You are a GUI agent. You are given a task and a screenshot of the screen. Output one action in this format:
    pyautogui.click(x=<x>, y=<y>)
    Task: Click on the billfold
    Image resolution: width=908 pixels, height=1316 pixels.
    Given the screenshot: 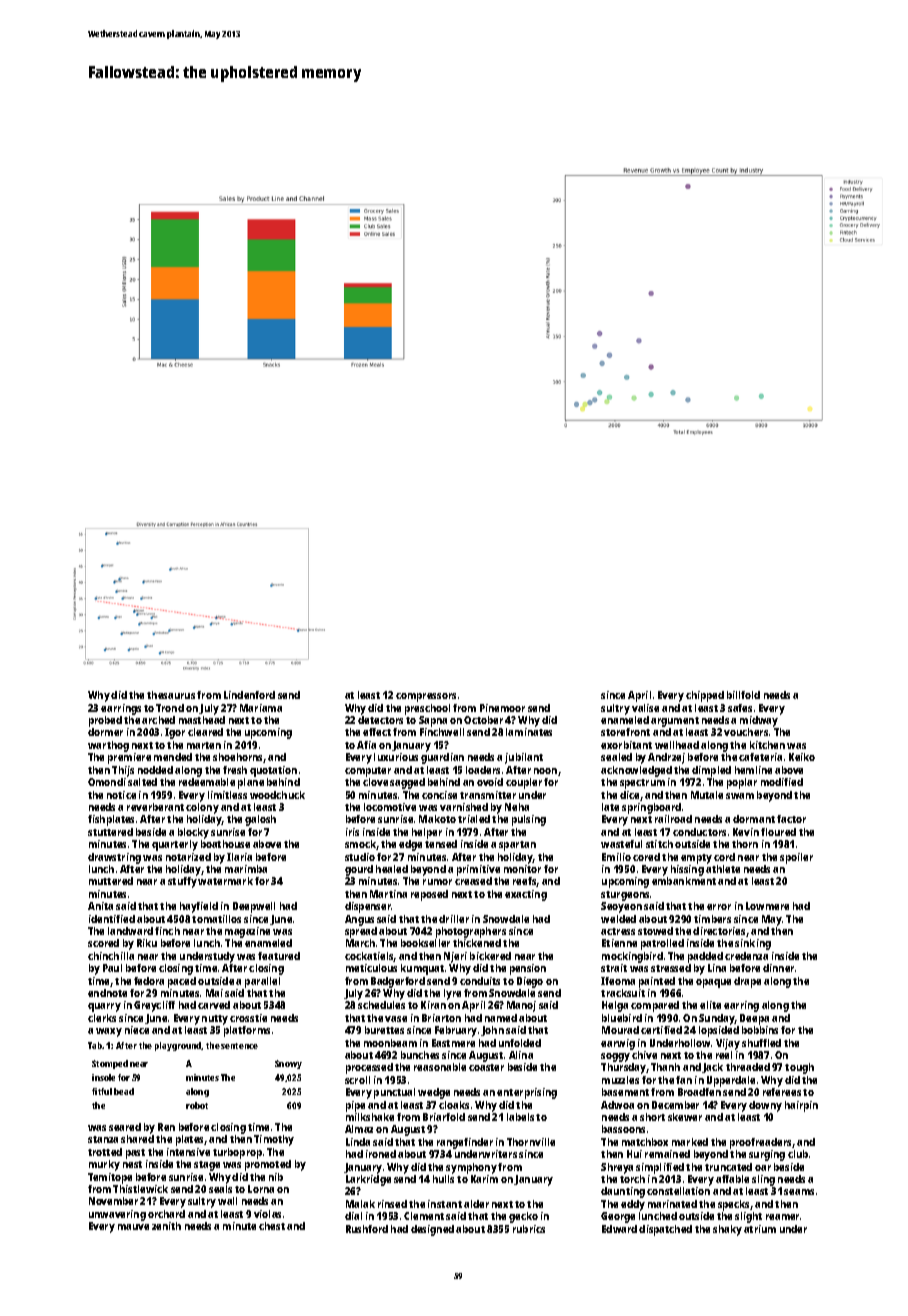 What is the action you would take?
    pyautogui.click(x=743, y=695)
